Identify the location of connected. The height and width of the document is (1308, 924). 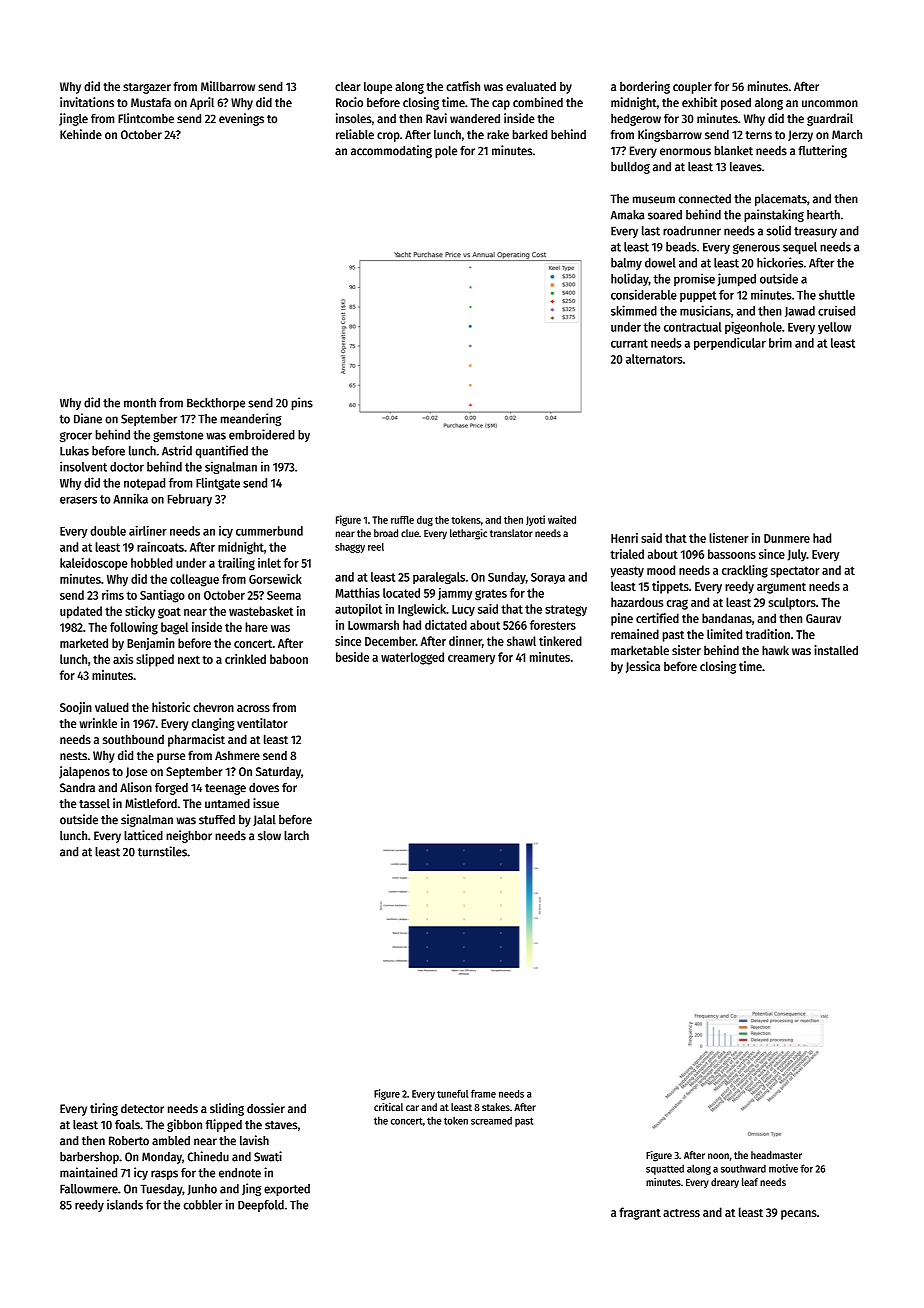
(705, 199).
